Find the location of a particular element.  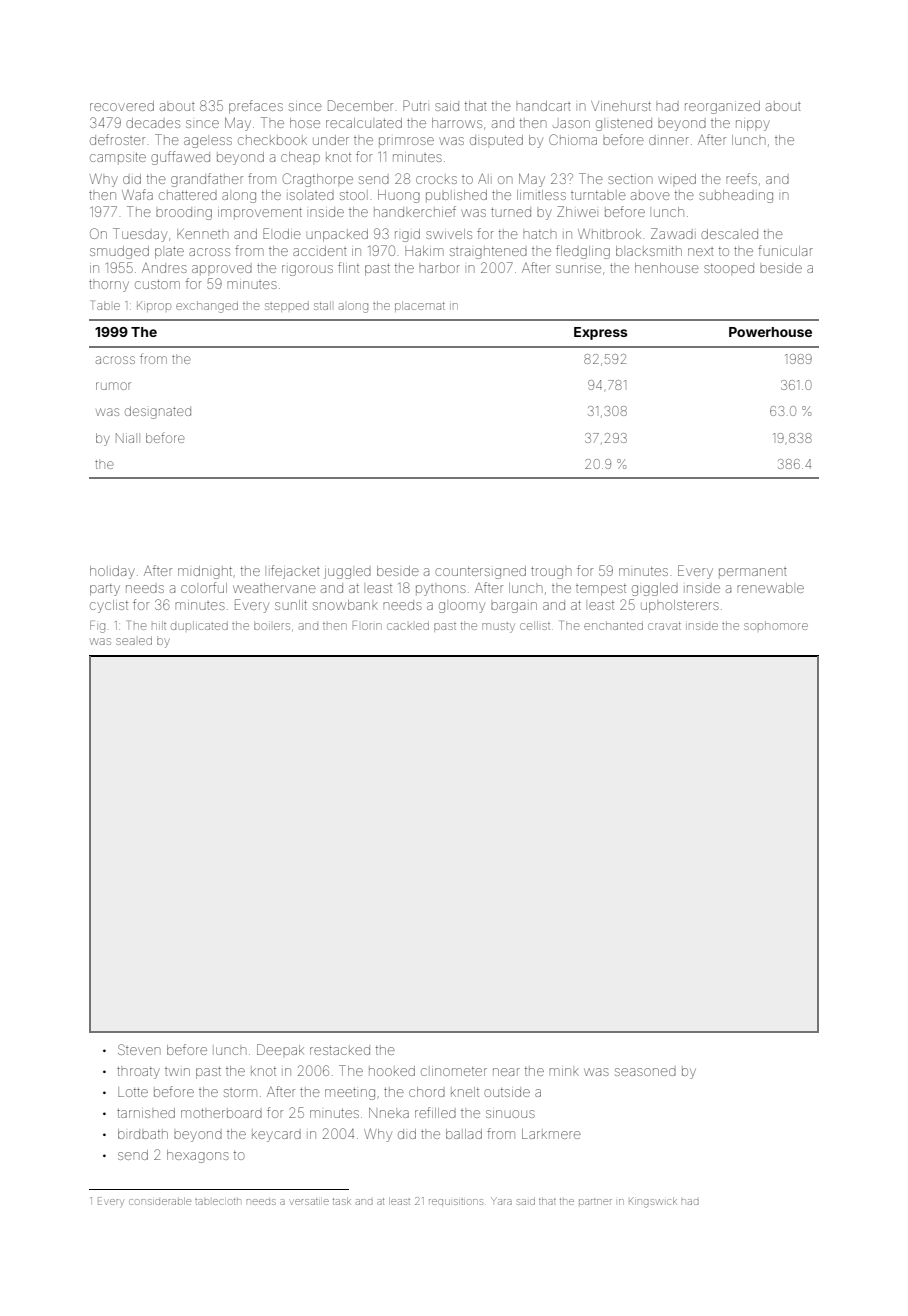

glistened is located at coordinates (624, 124).
